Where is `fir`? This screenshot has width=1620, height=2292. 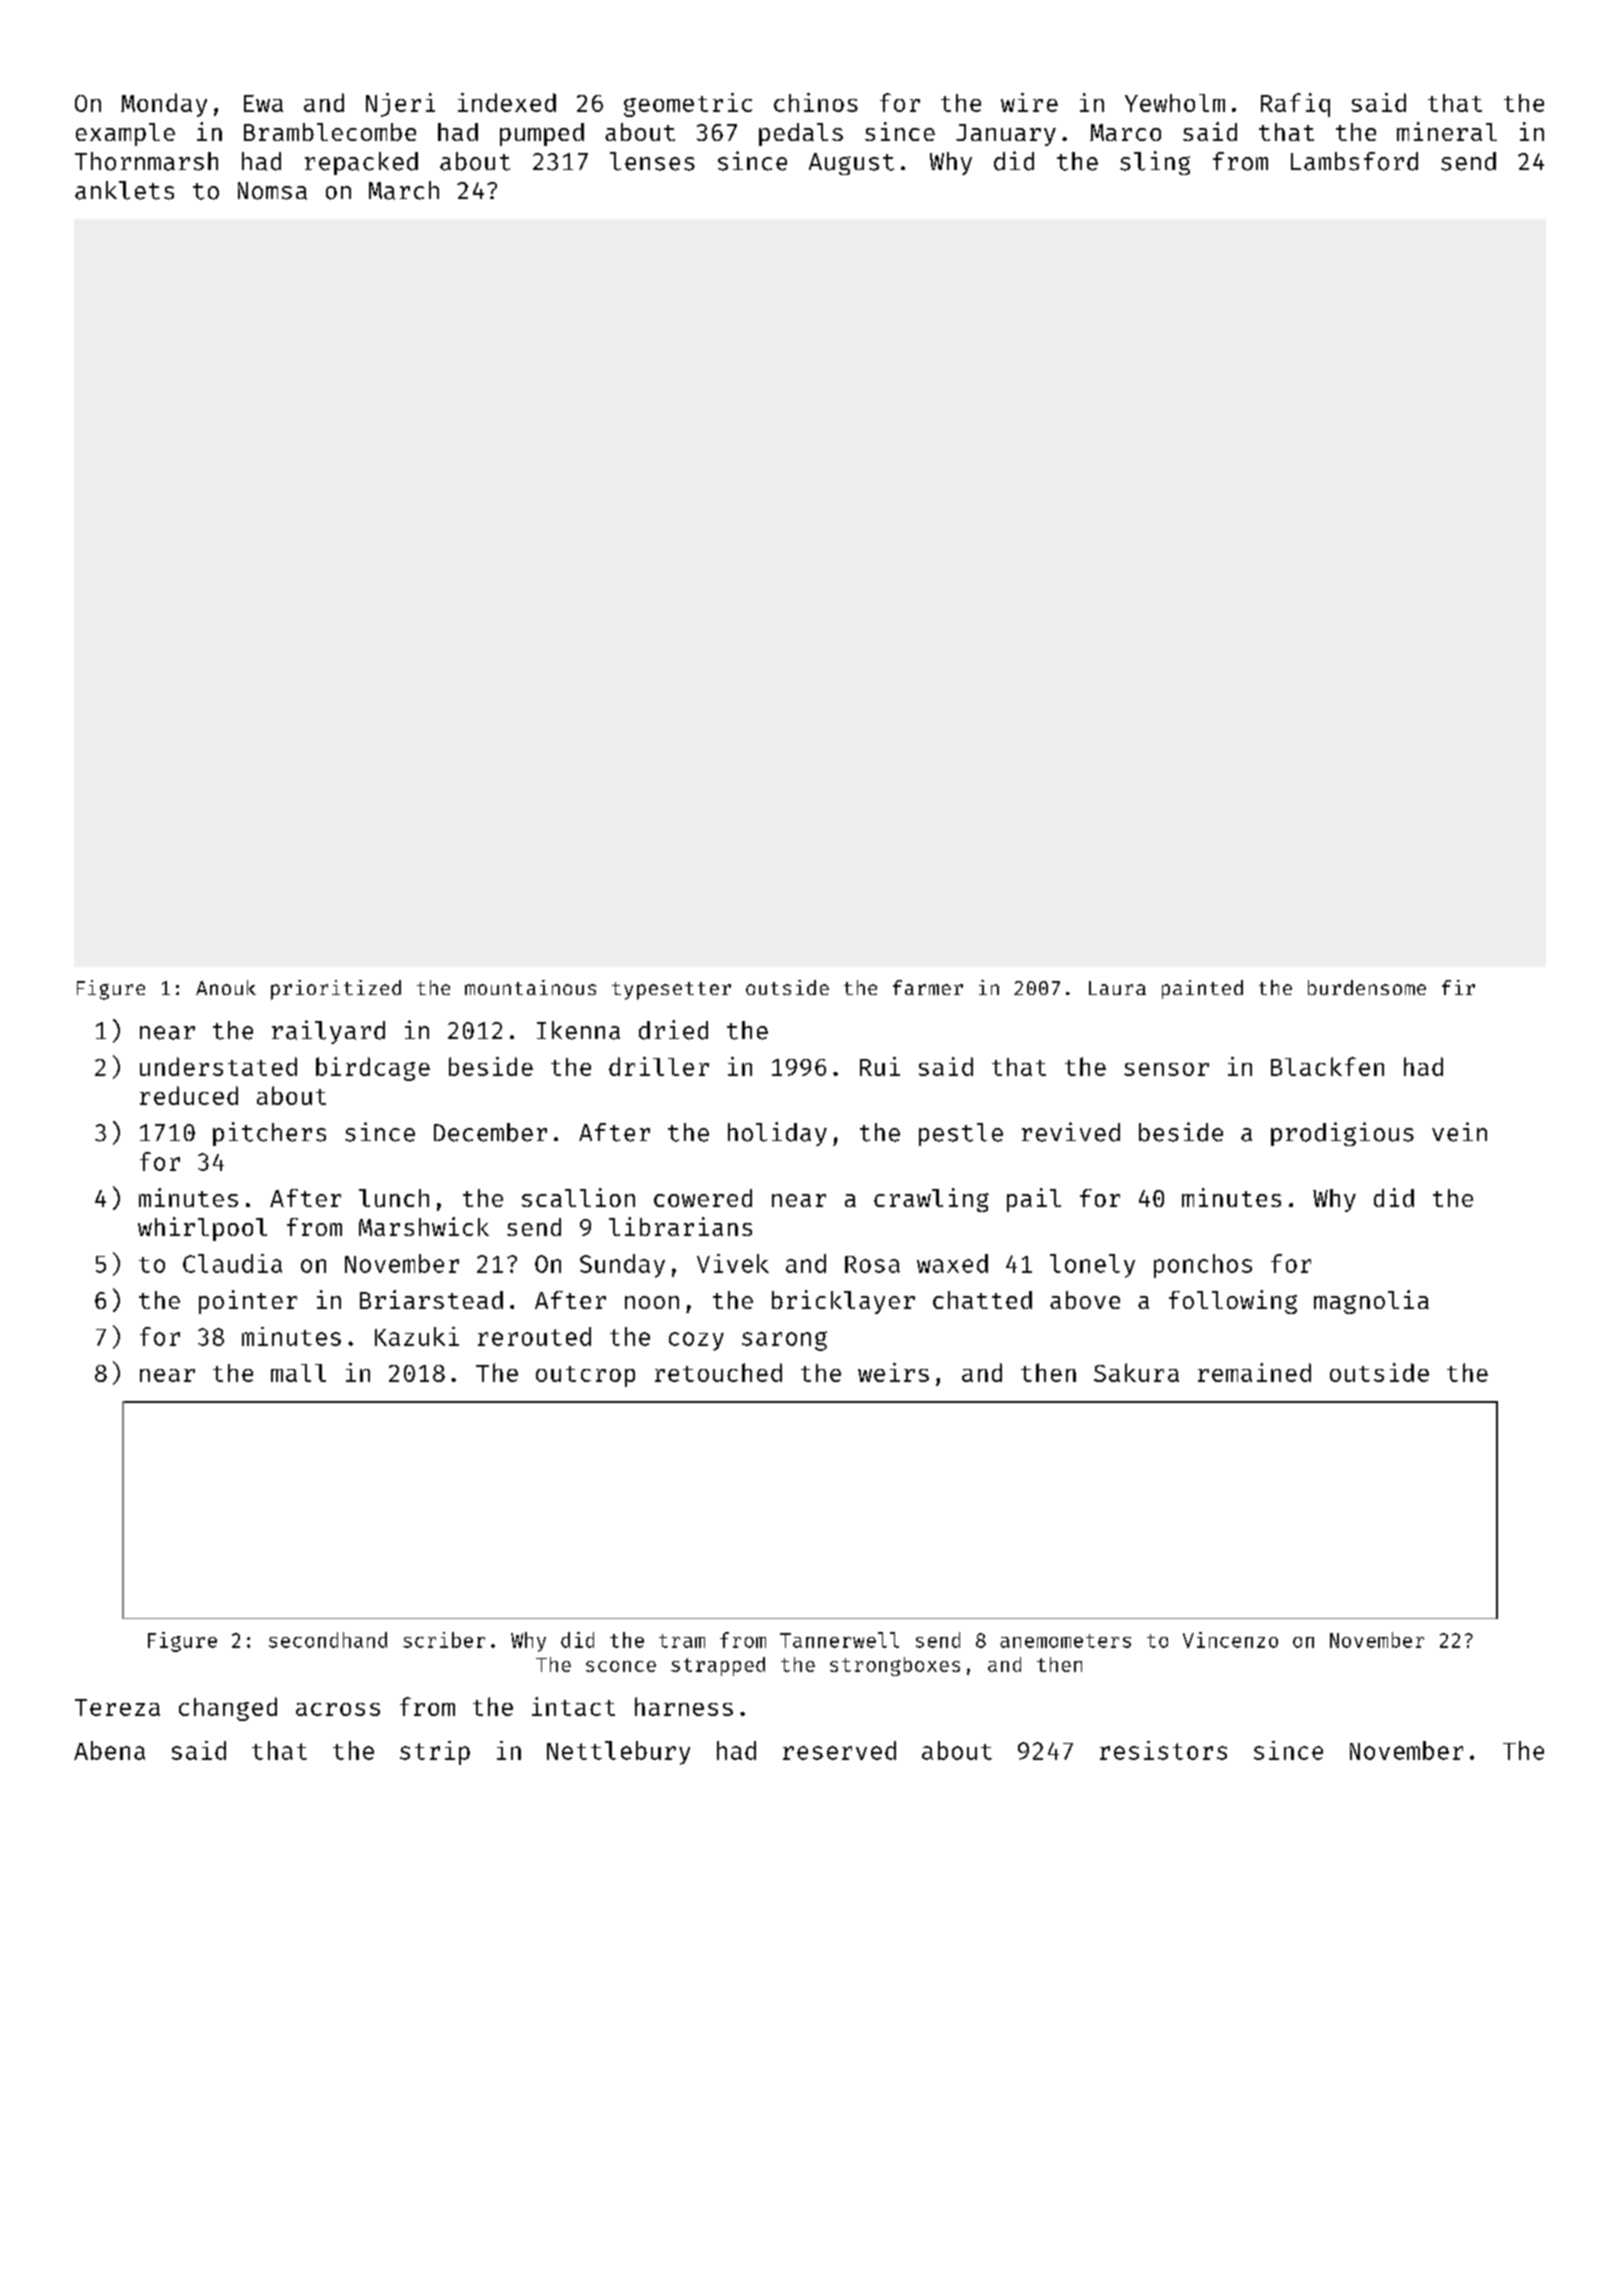
fir is located at coordinates (1458, 987).
